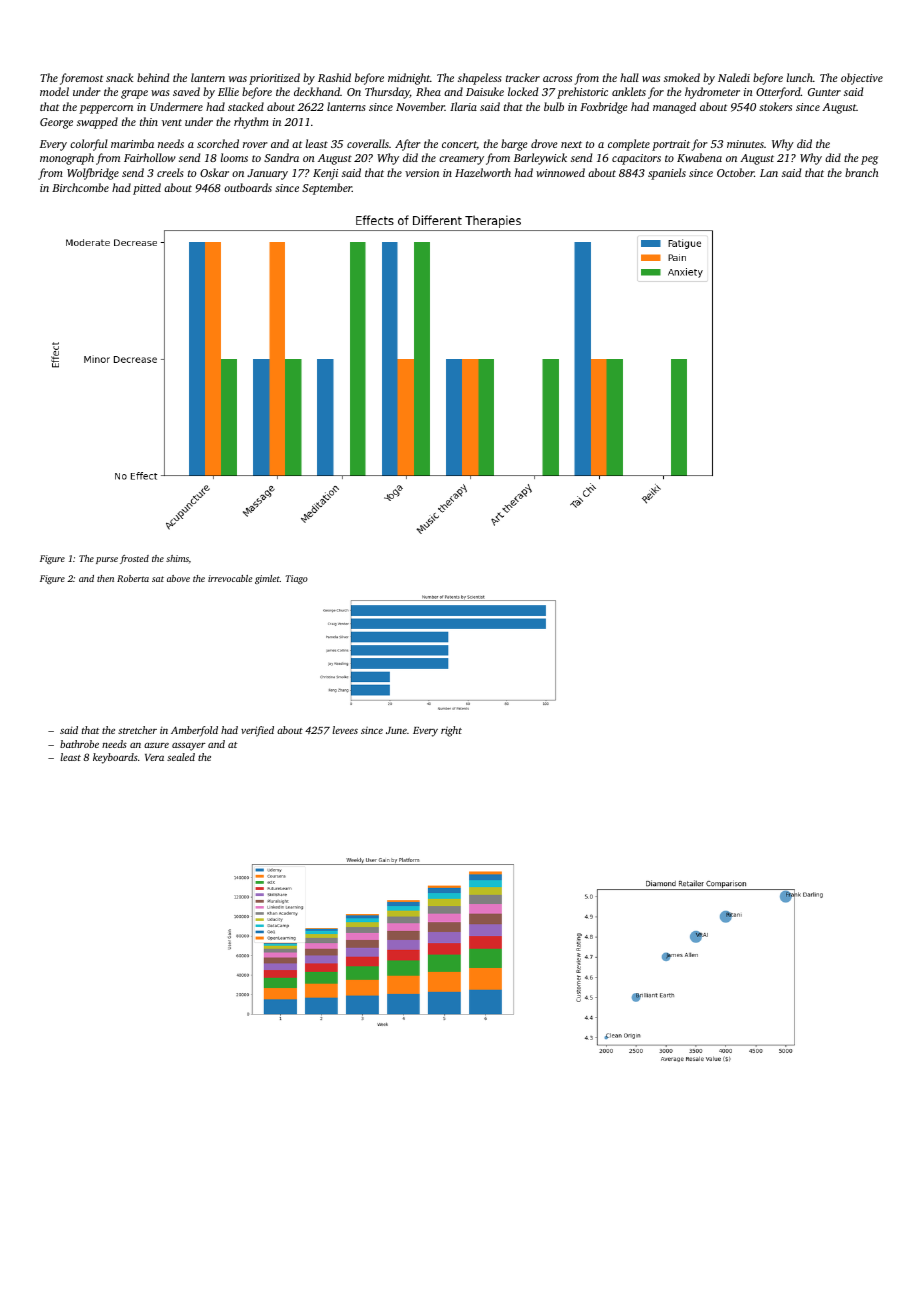 The width and height of the screenshot is (924, 1308). What do you see at coordinates (107, 560) in the screenshot?
I see `purse` at bounding box center [107, 560].
